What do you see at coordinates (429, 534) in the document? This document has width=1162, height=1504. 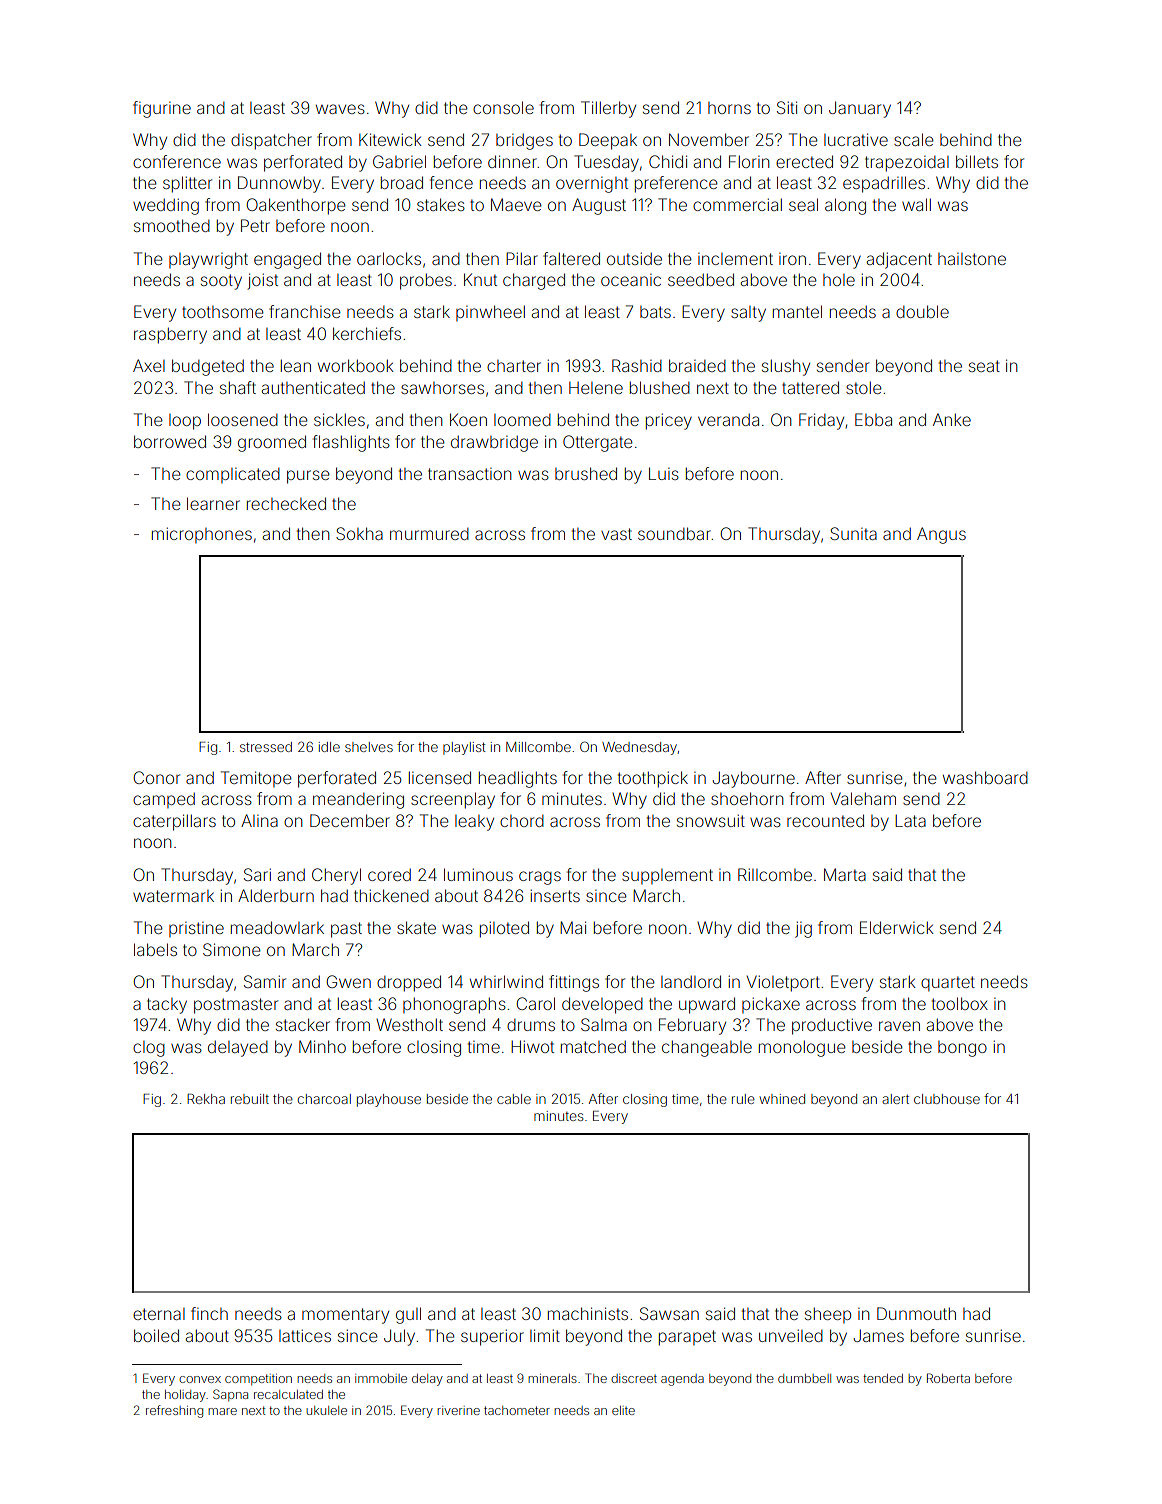 I see `murmured` at bounding box center [429, 534].
